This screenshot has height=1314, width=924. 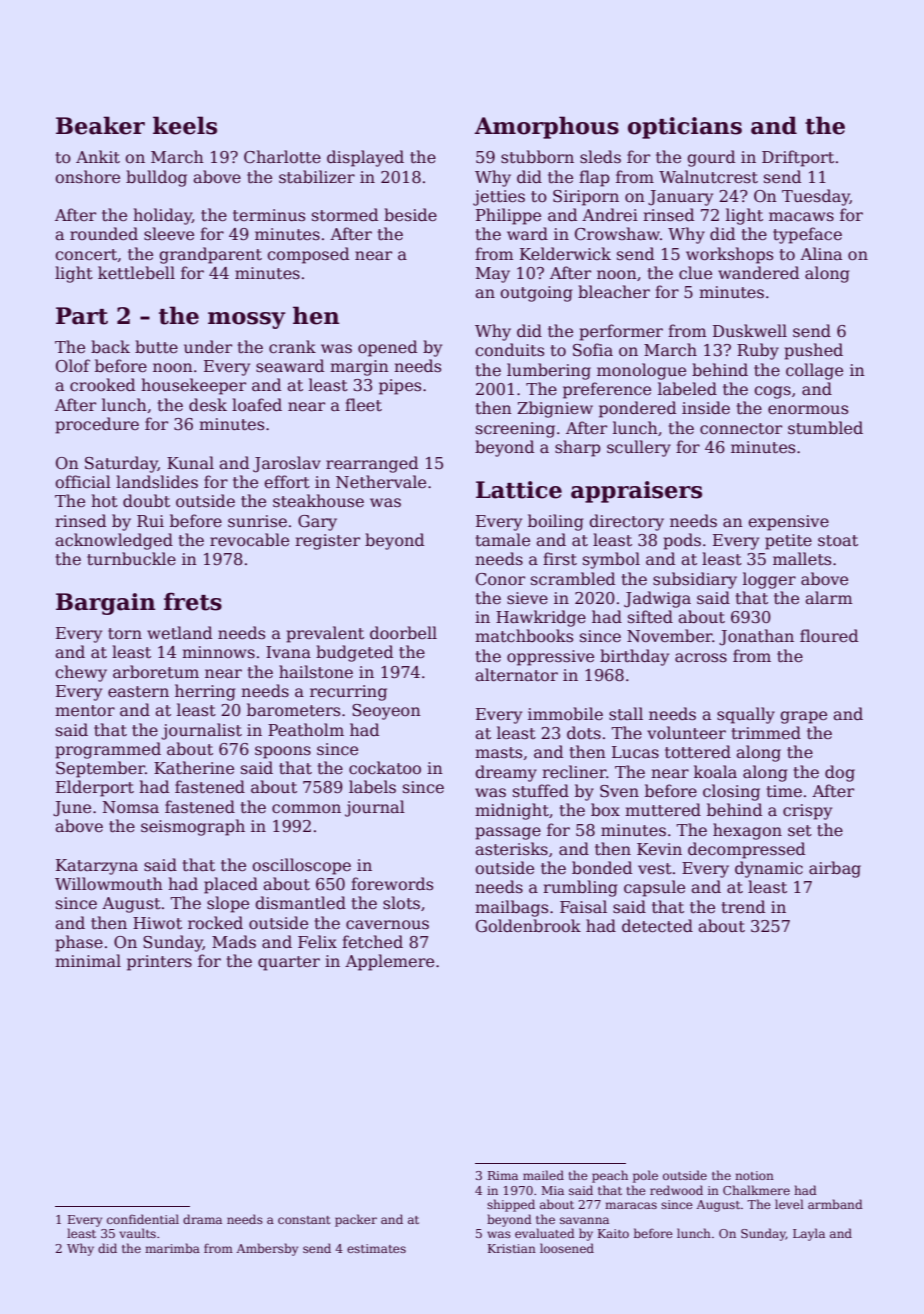 I want to click on vaults, so click(x=137, y=1233).
